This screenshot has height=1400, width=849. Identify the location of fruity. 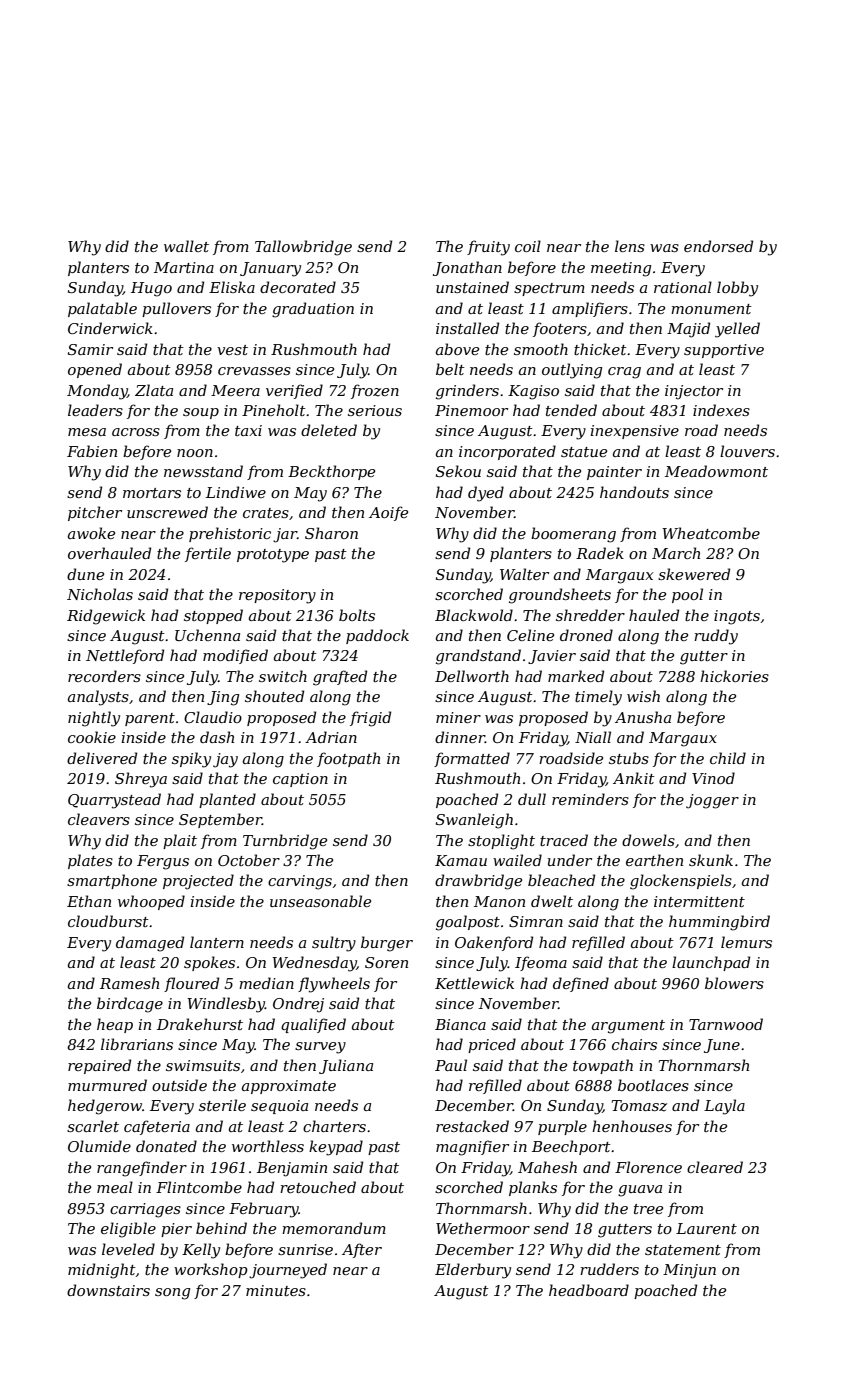
(488, 248).
